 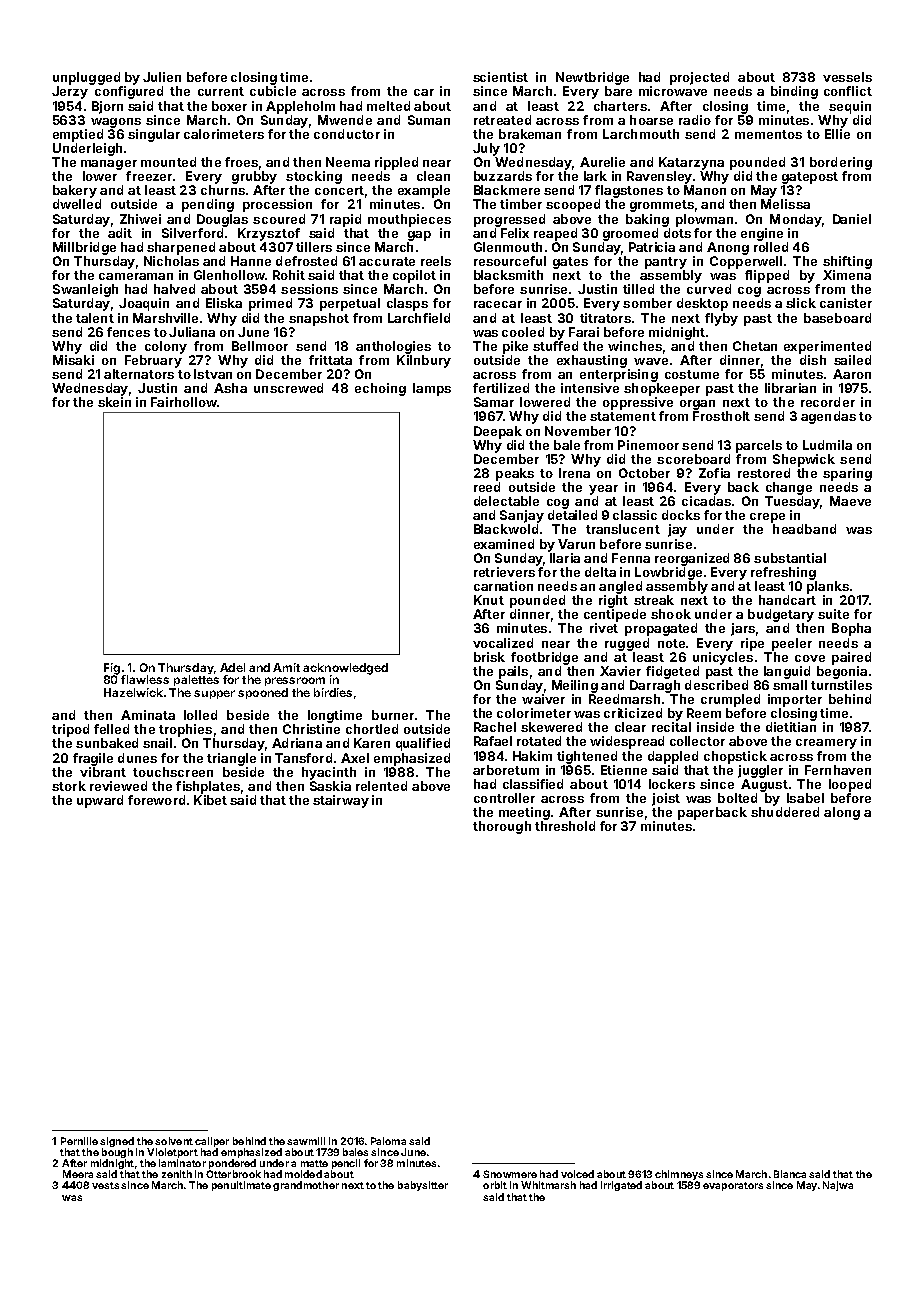 What do you see at coordinates (495, 1185) in the image?
I see `orbit` at bounding box center [495, 1185].
